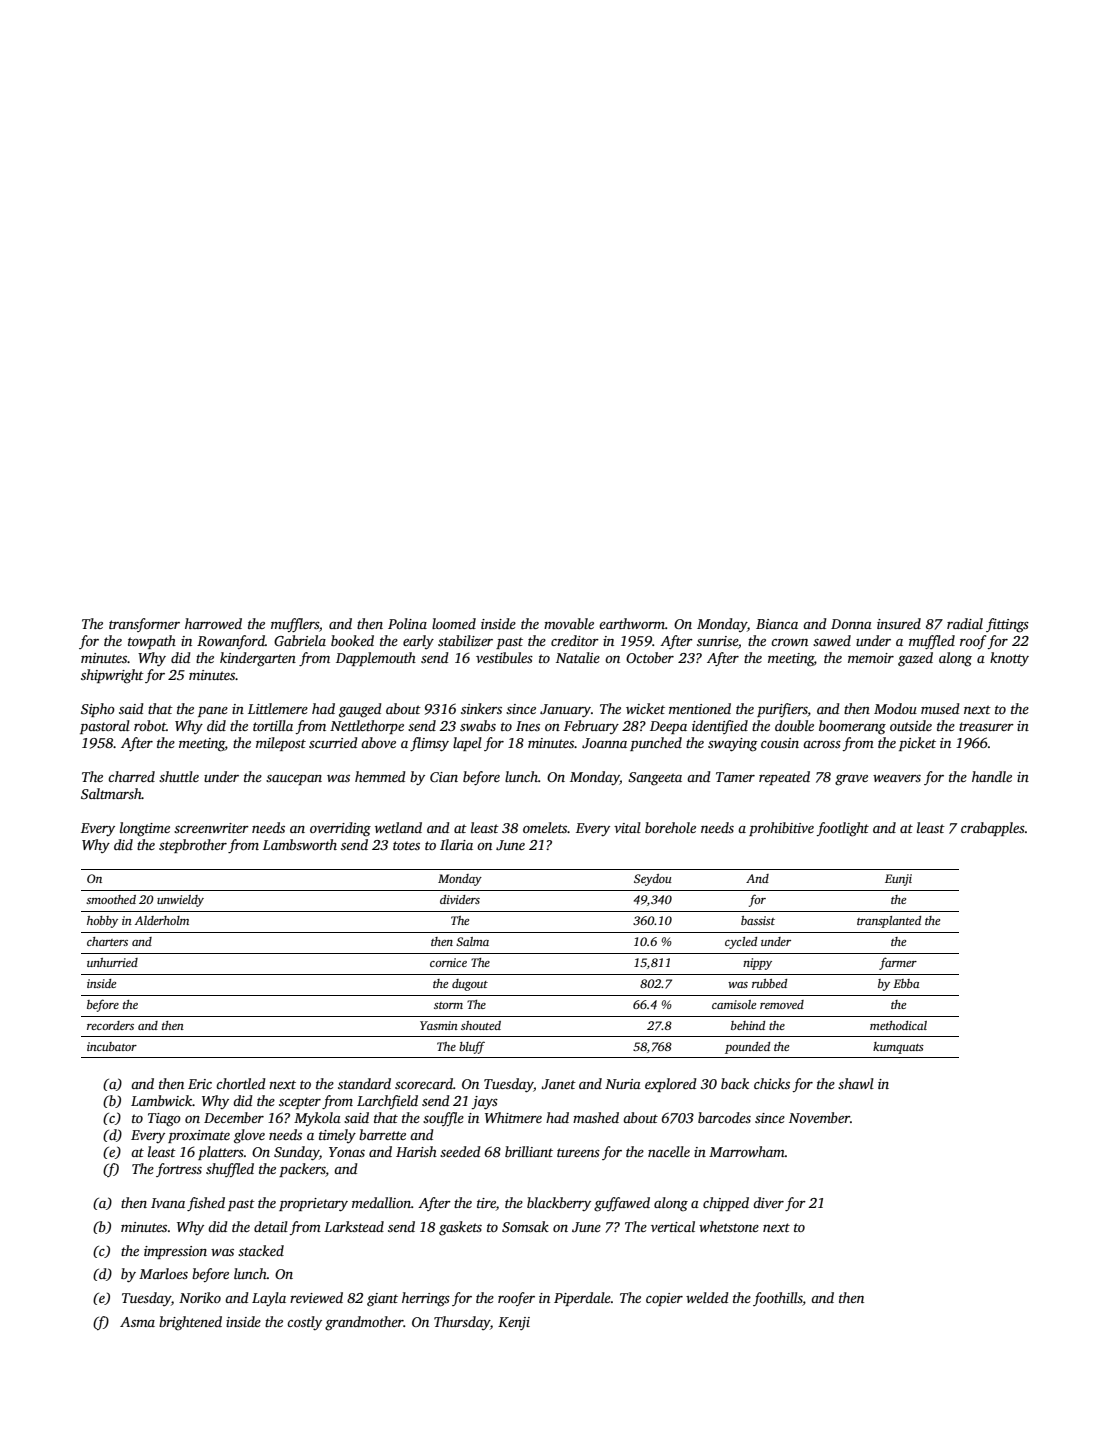  What do you see at coordinates (193, 846) in the screenshot?
I see `stepbrother` at bounding box center [193, 846].
